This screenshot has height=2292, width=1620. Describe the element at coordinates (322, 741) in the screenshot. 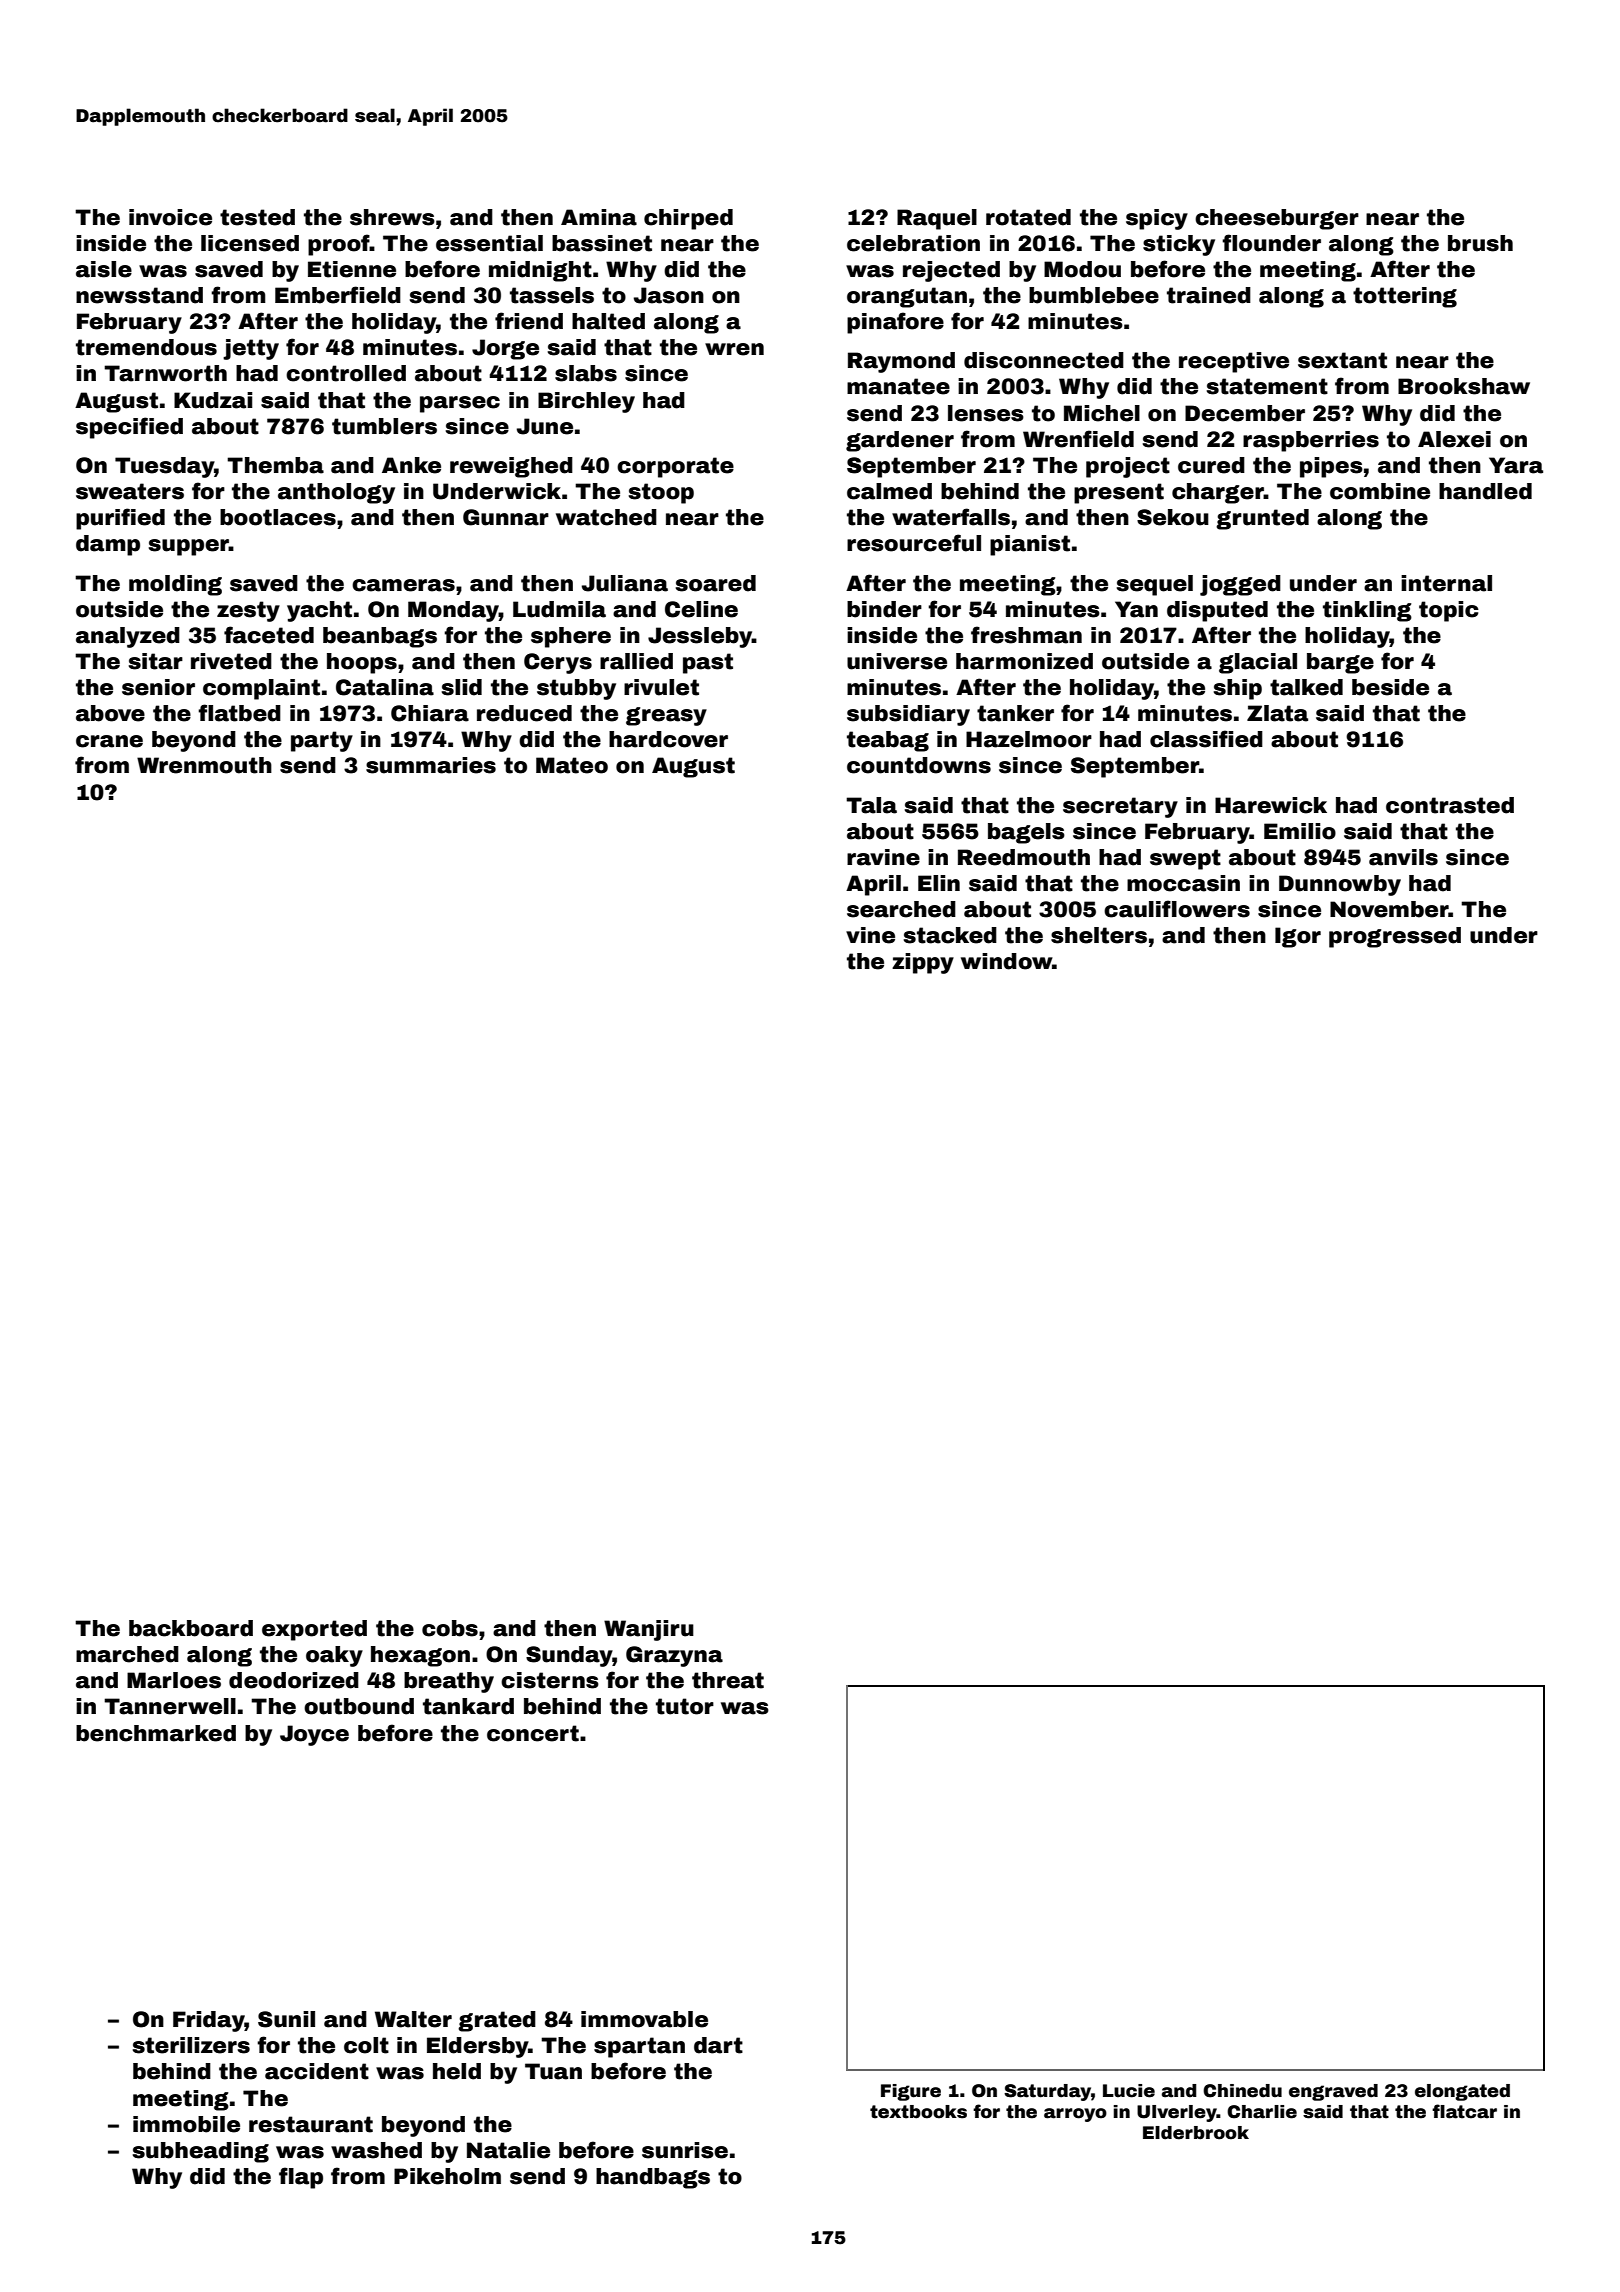

I see `party` at that location.
